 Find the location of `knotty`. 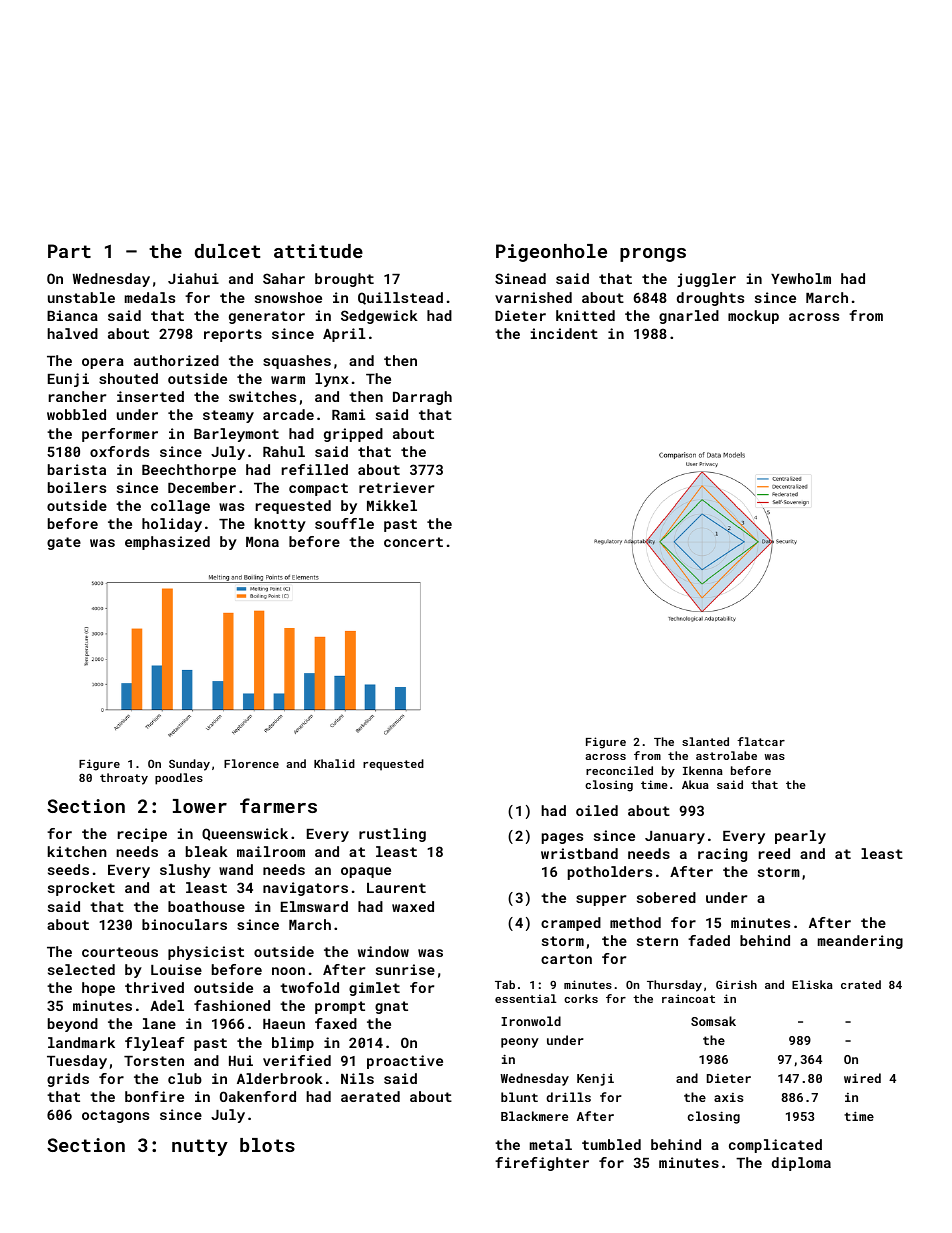

knotty is located at coordinates (280, 525).
